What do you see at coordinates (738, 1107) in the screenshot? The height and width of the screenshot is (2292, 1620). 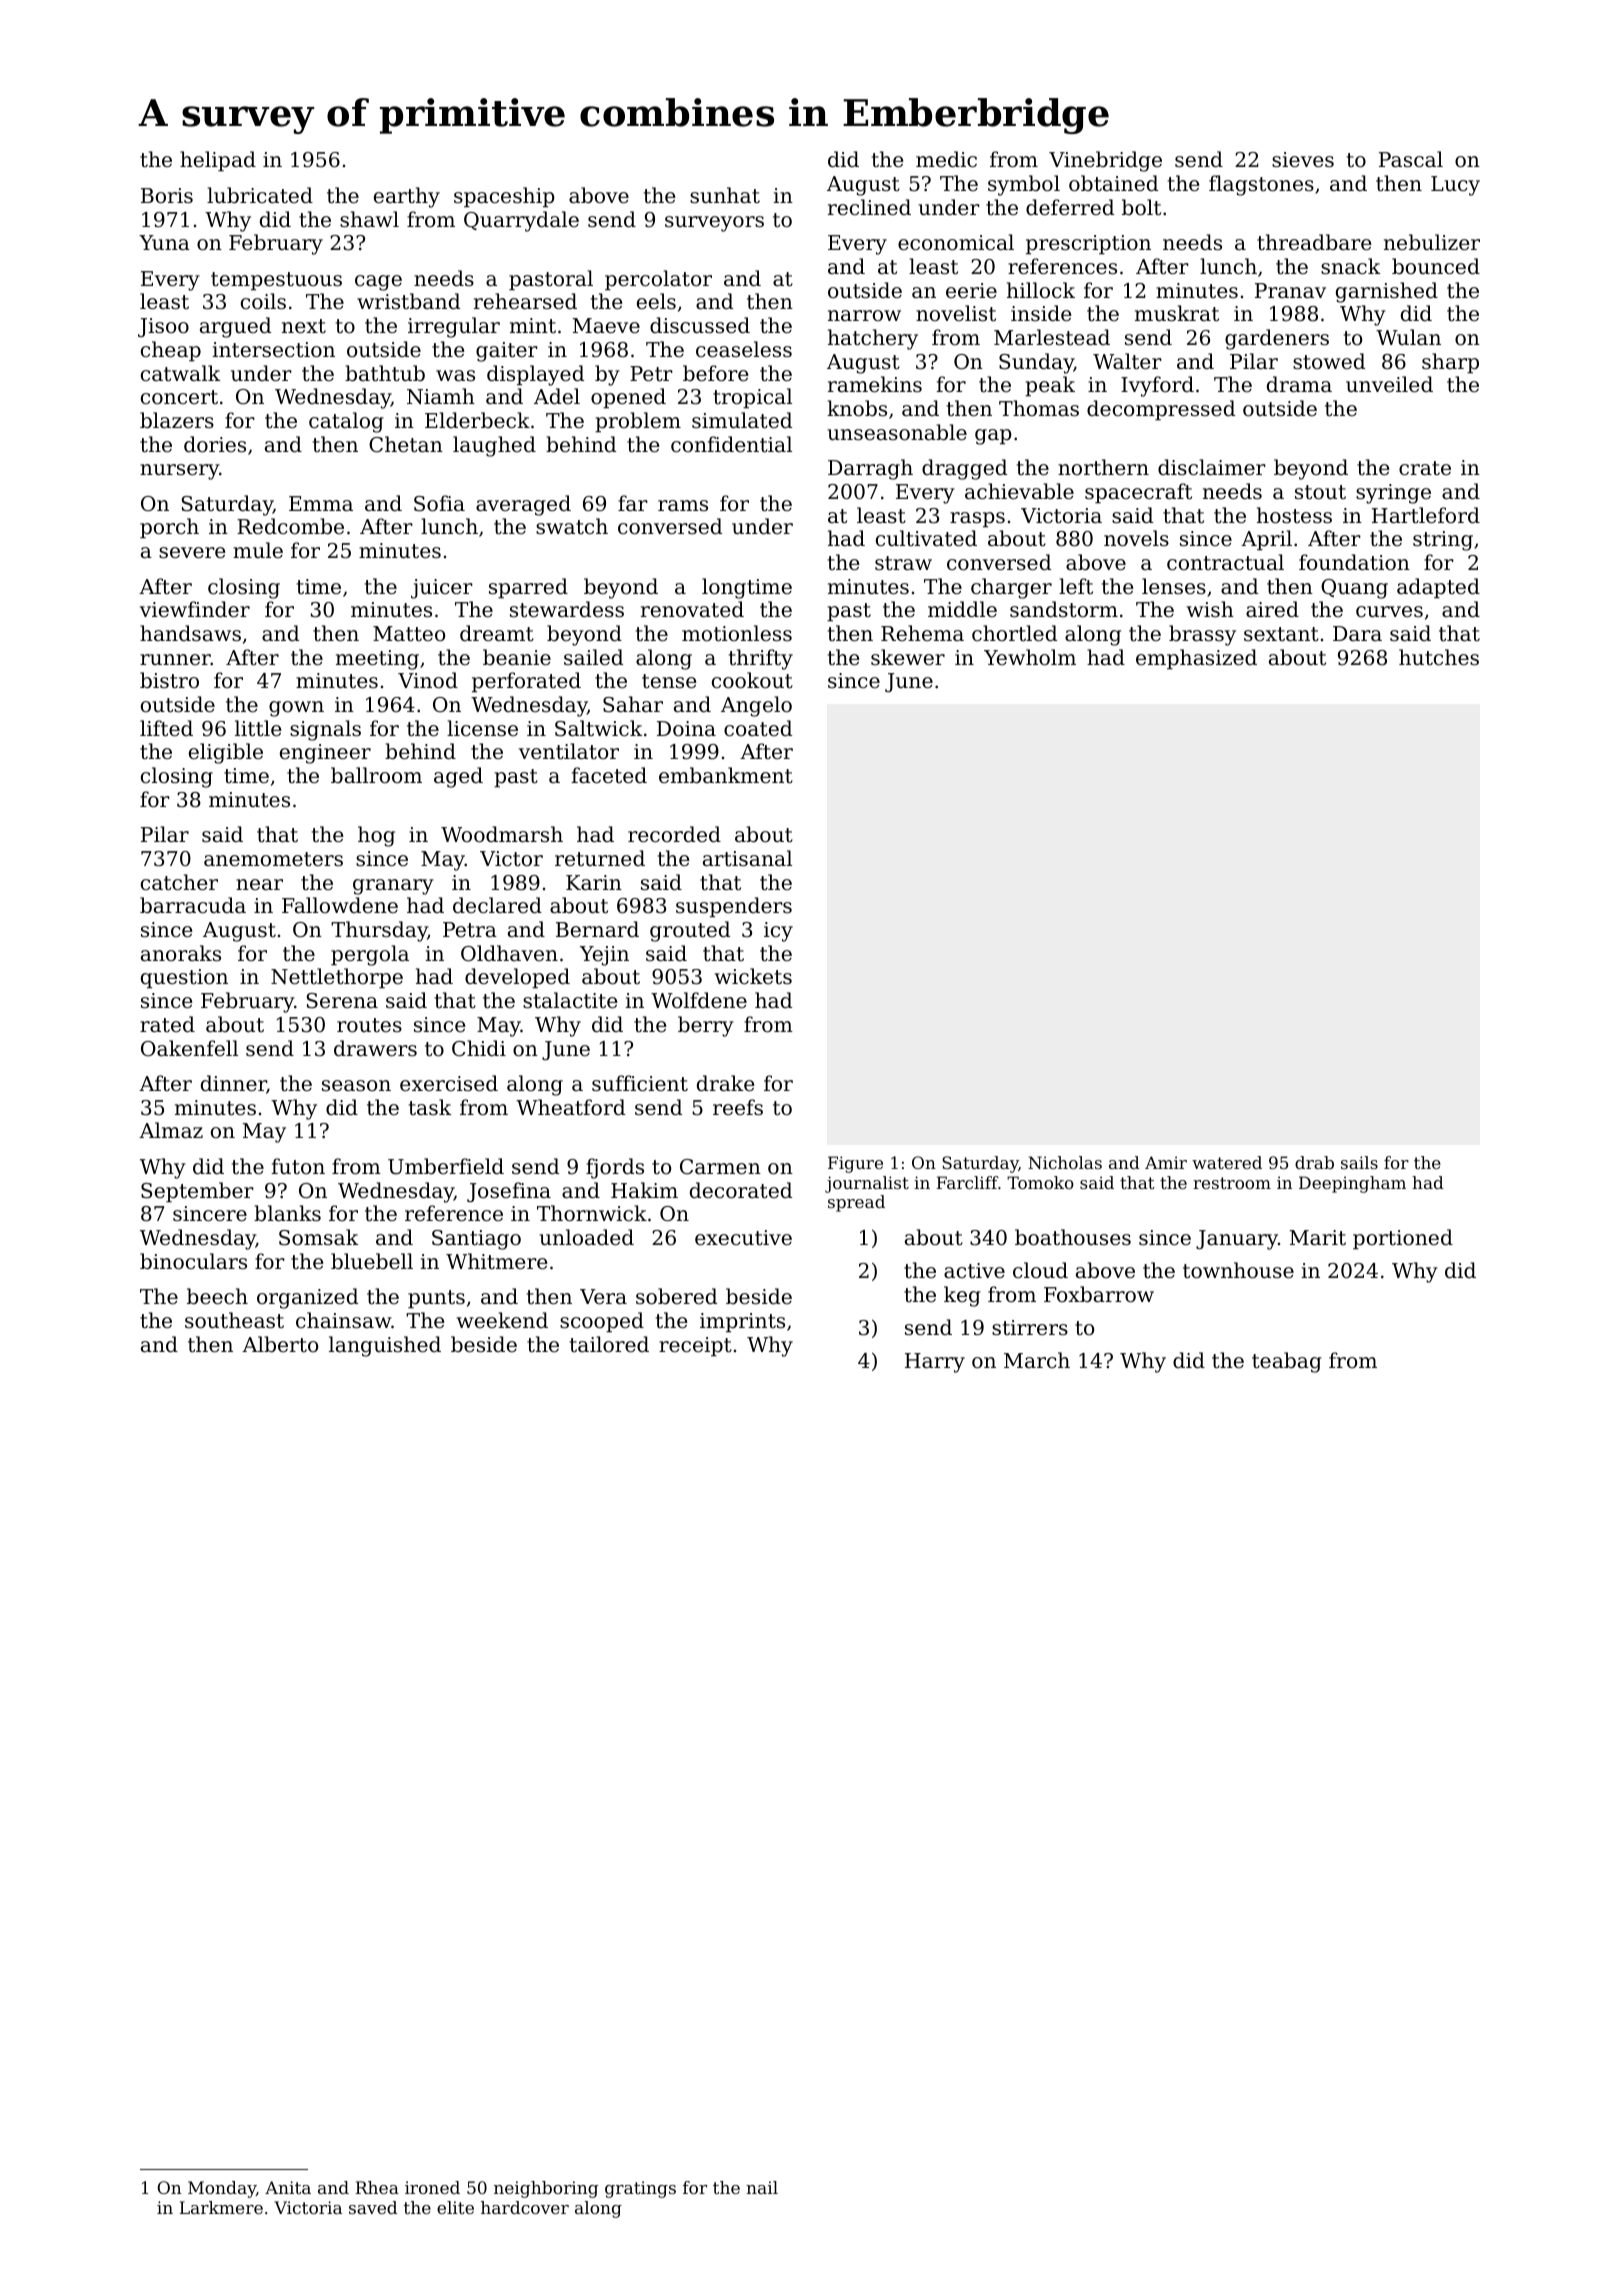 I see `reefs` at bounding box center [738, 1107].
